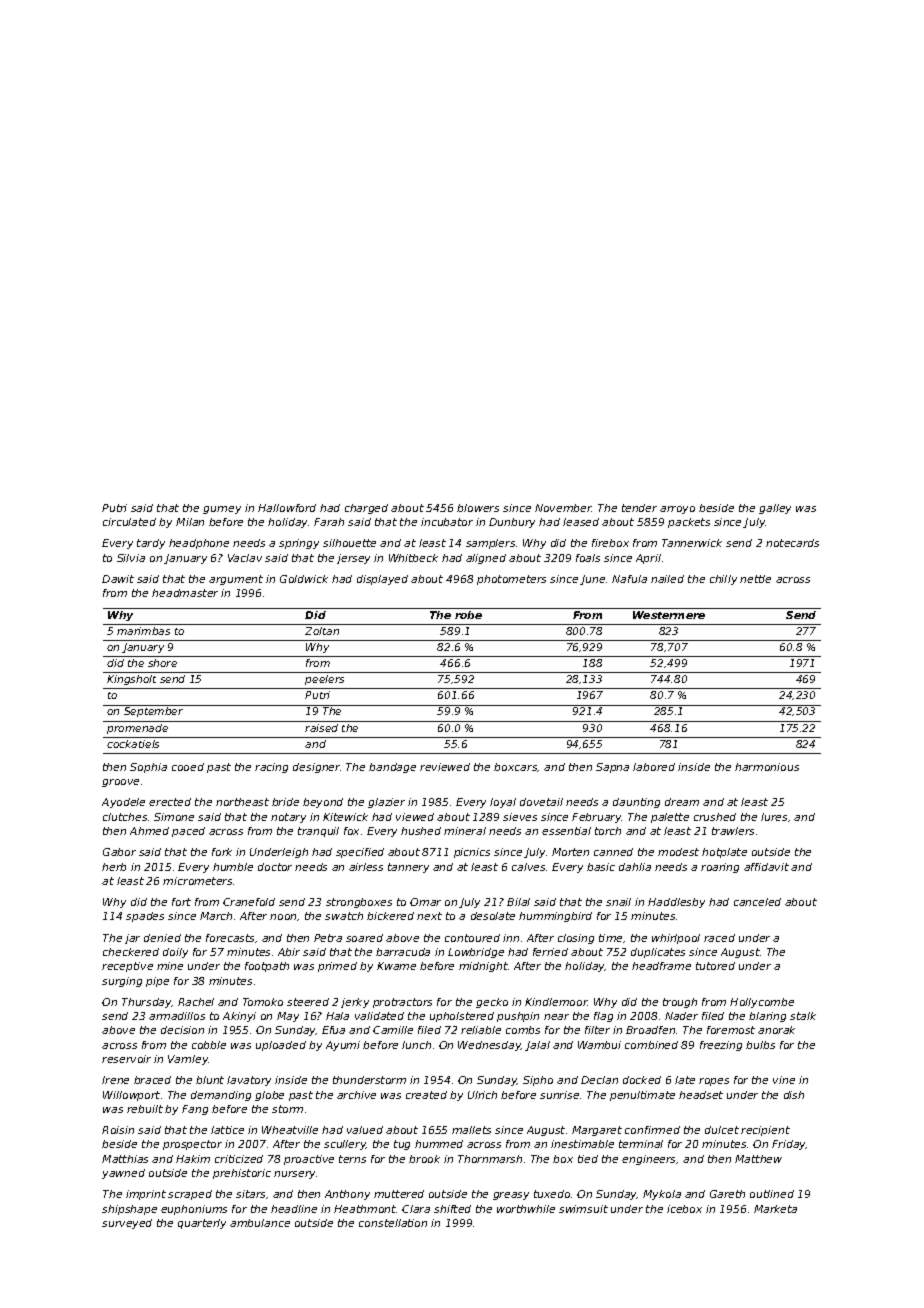 The height and width of the page is (1308, 924). I want to click on boxcars, so click(516, 767).
